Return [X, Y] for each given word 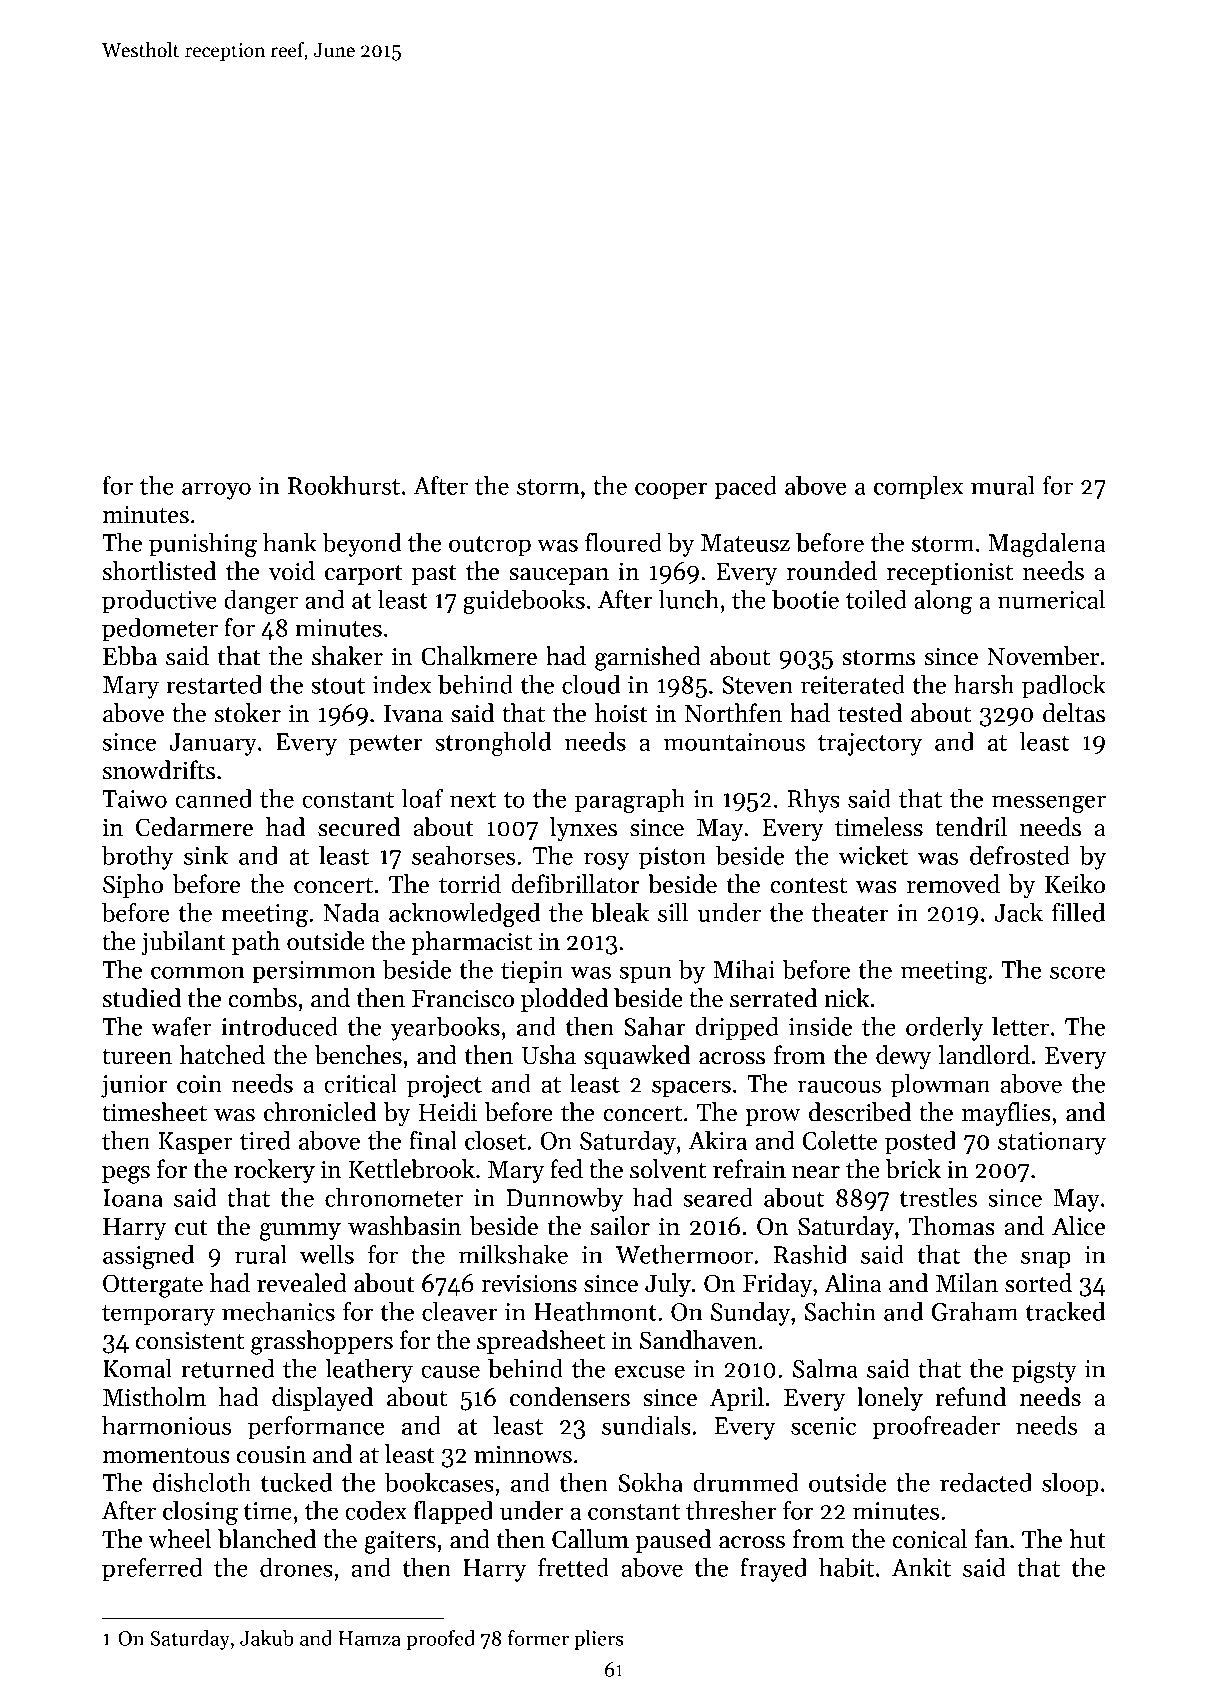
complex [918, 488]
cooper [671, 491]
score [1077, 972]
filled [1078, 912]
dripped [737, 1029]
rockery [274, 1171]
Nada [351, 912]
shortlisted [160, 571]
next [473, 800]
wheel [180, 1539]
